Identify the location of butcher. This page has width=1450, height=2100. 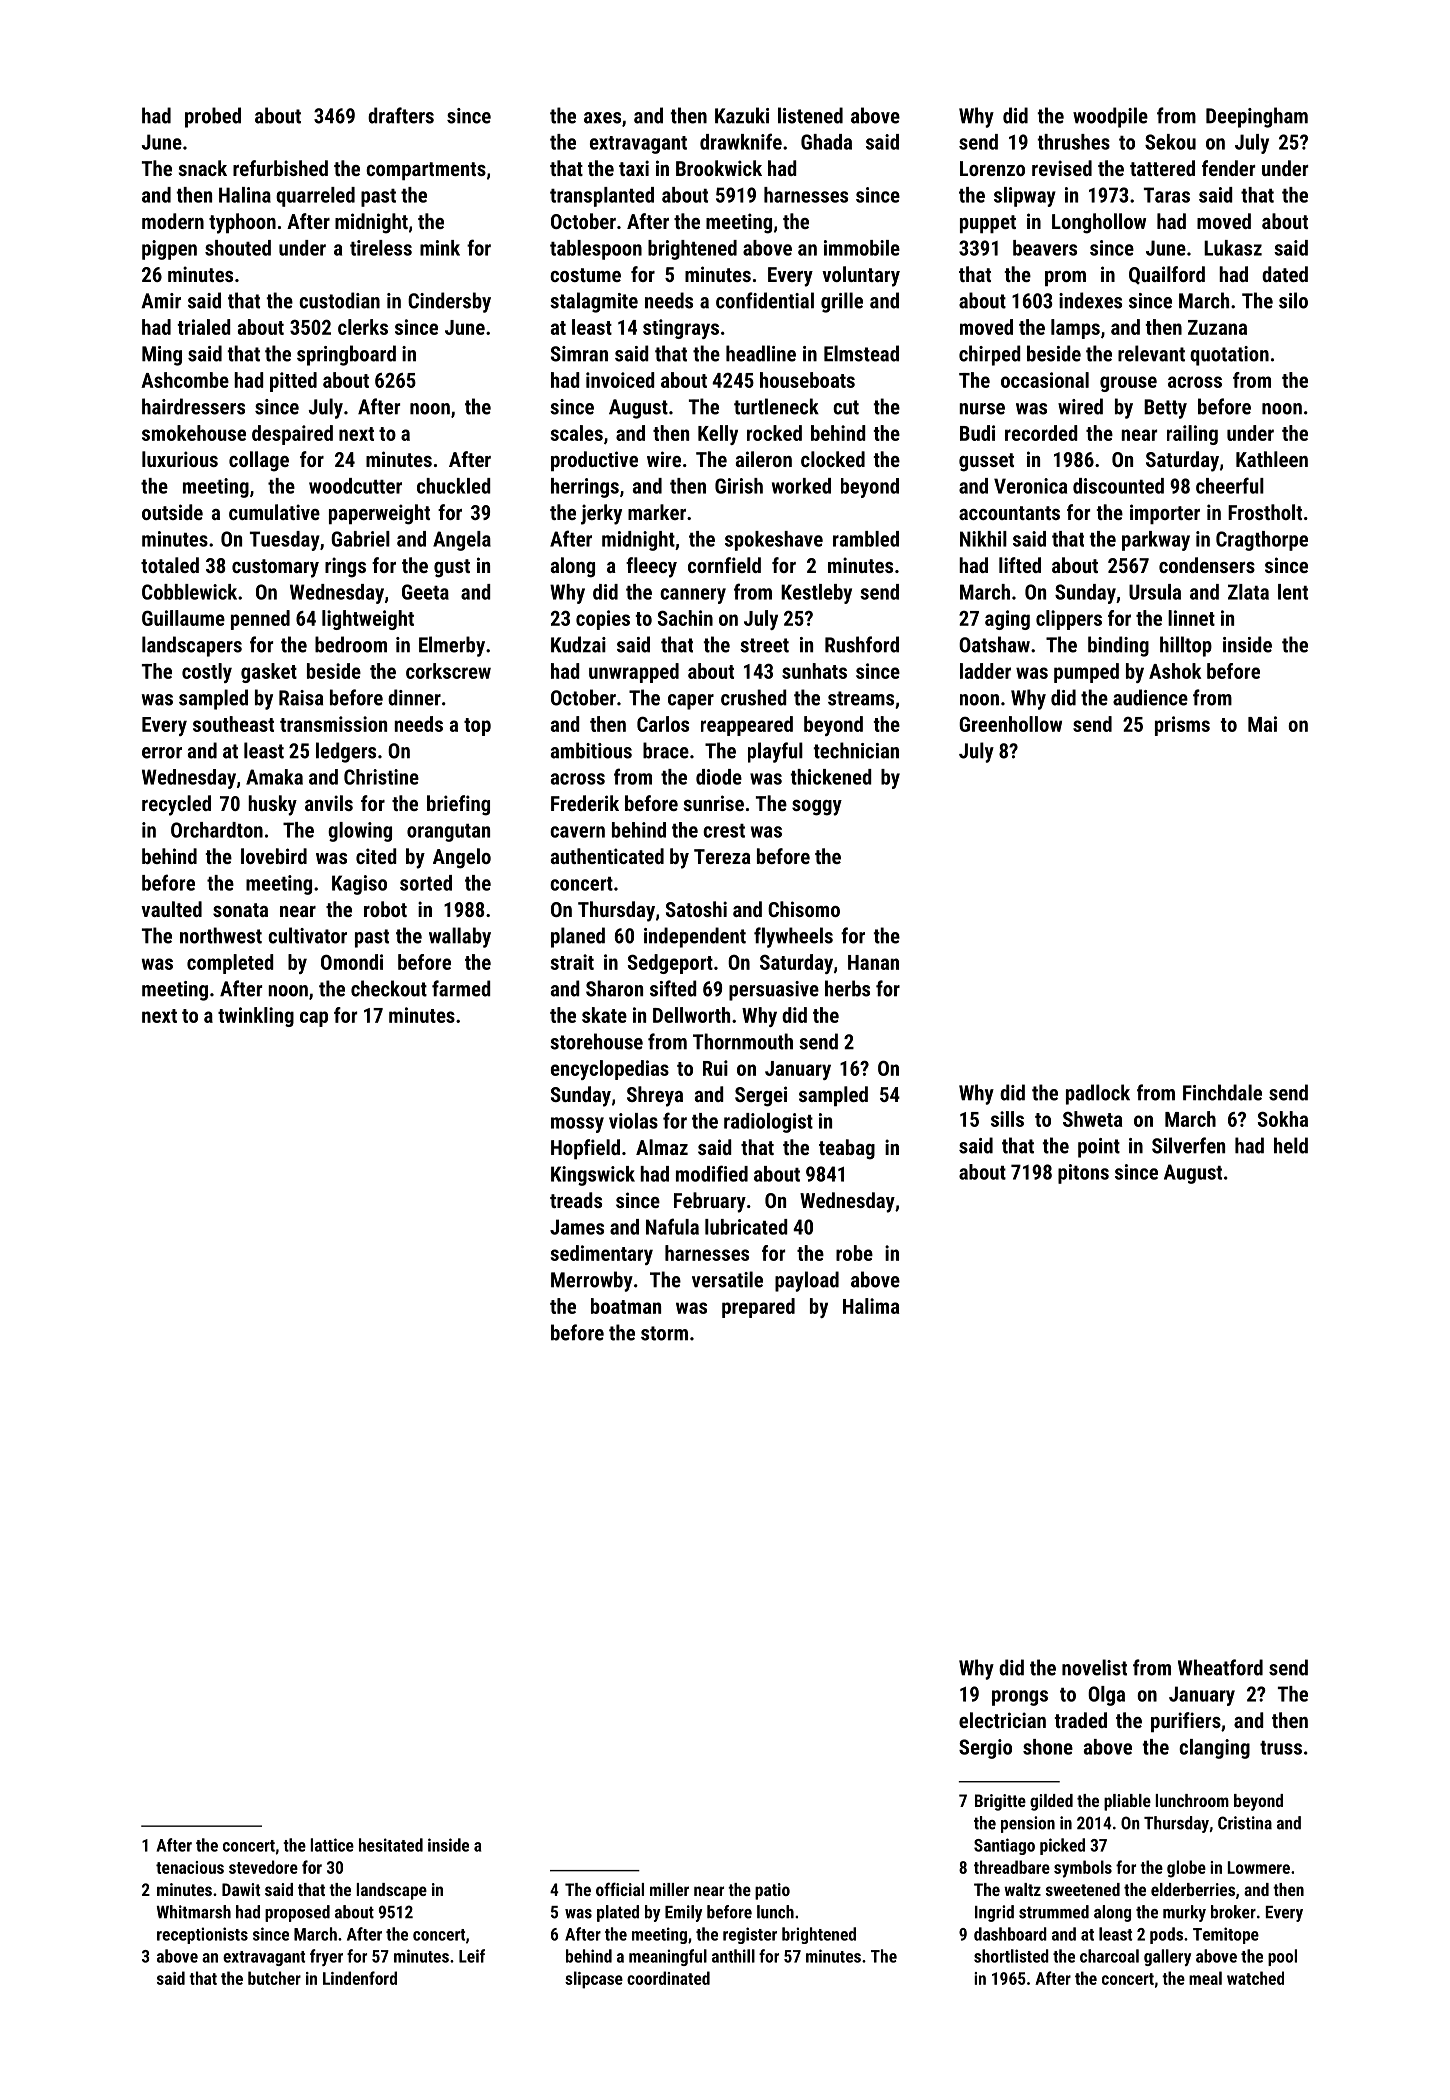
(274, 1978).
